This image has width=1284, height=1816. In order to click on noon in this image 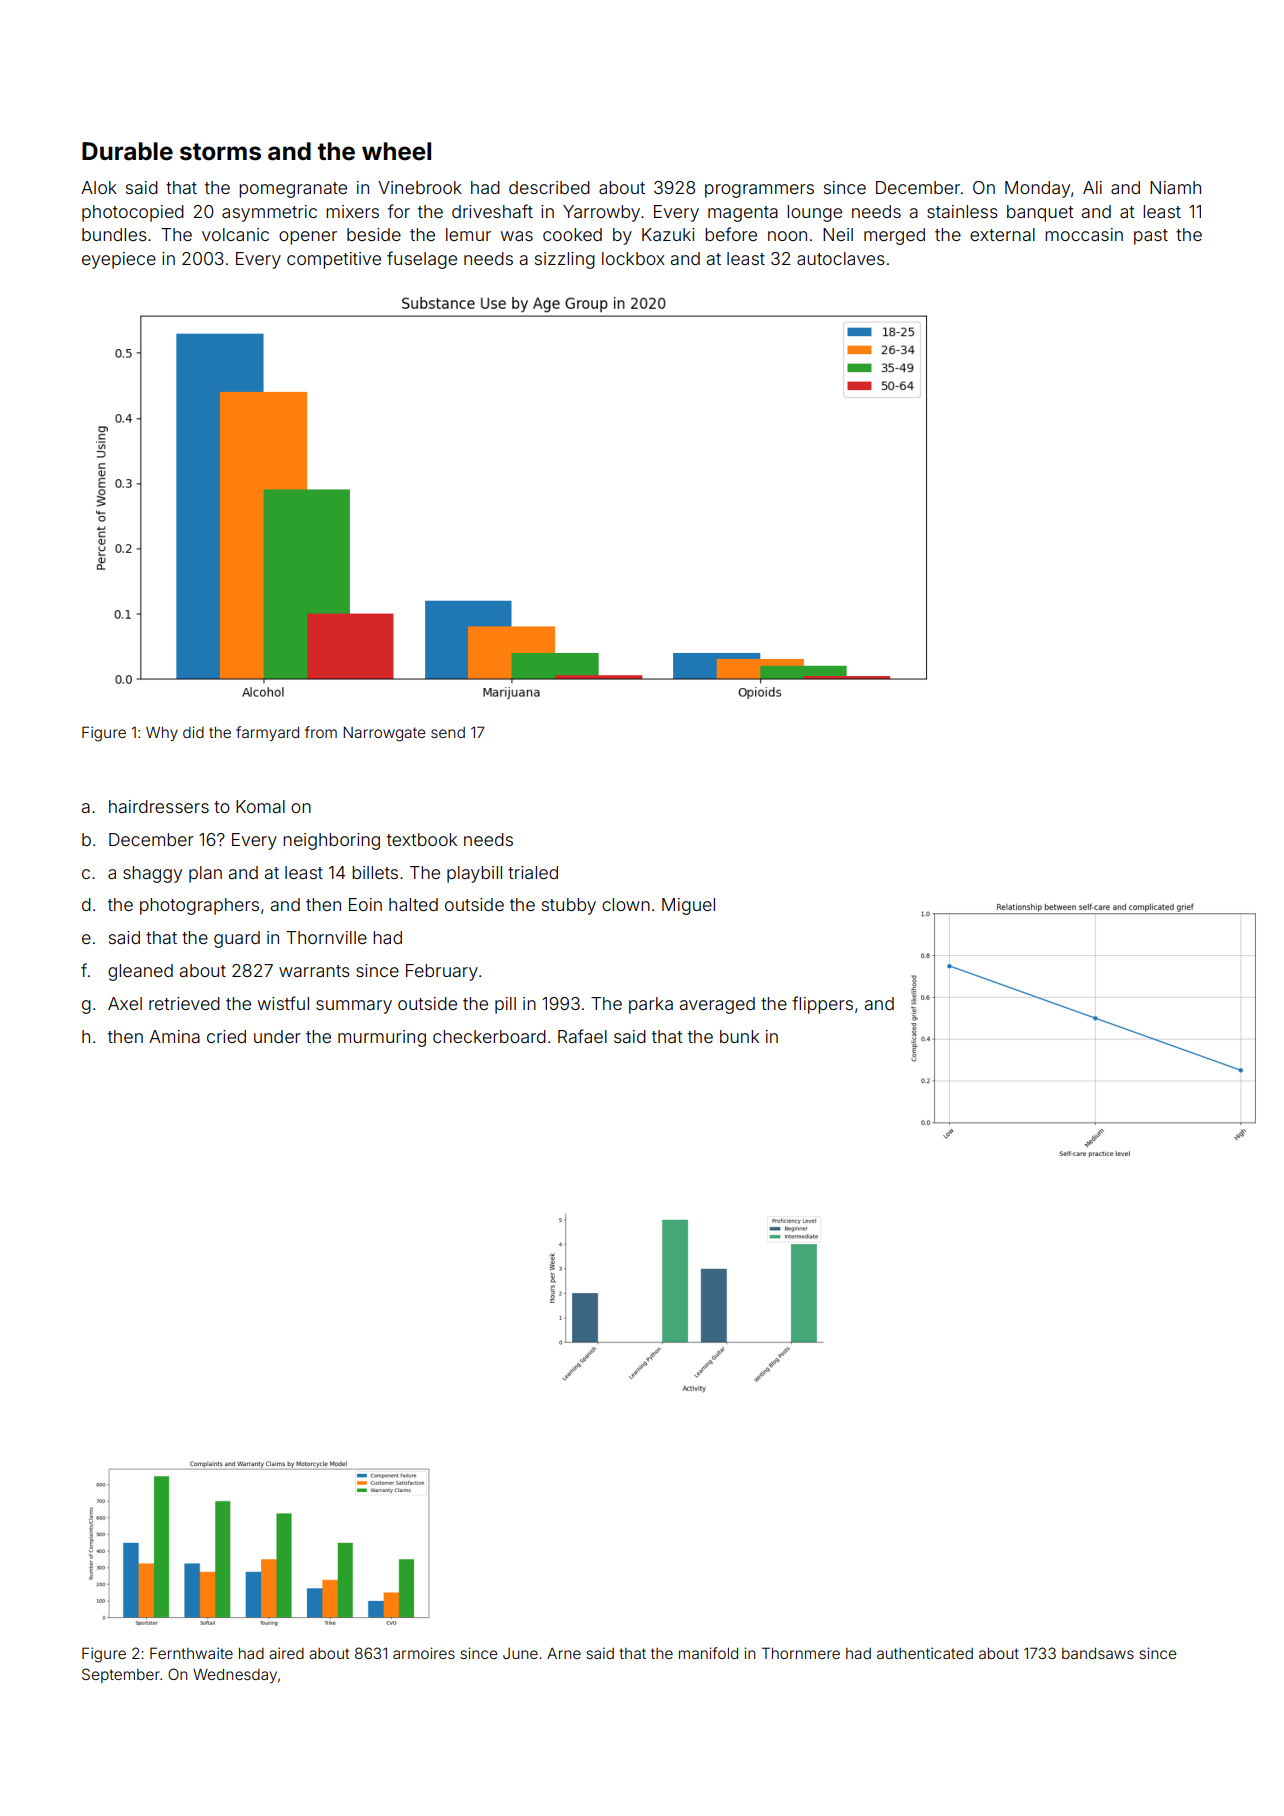, I will do `click(787, 236)`.
